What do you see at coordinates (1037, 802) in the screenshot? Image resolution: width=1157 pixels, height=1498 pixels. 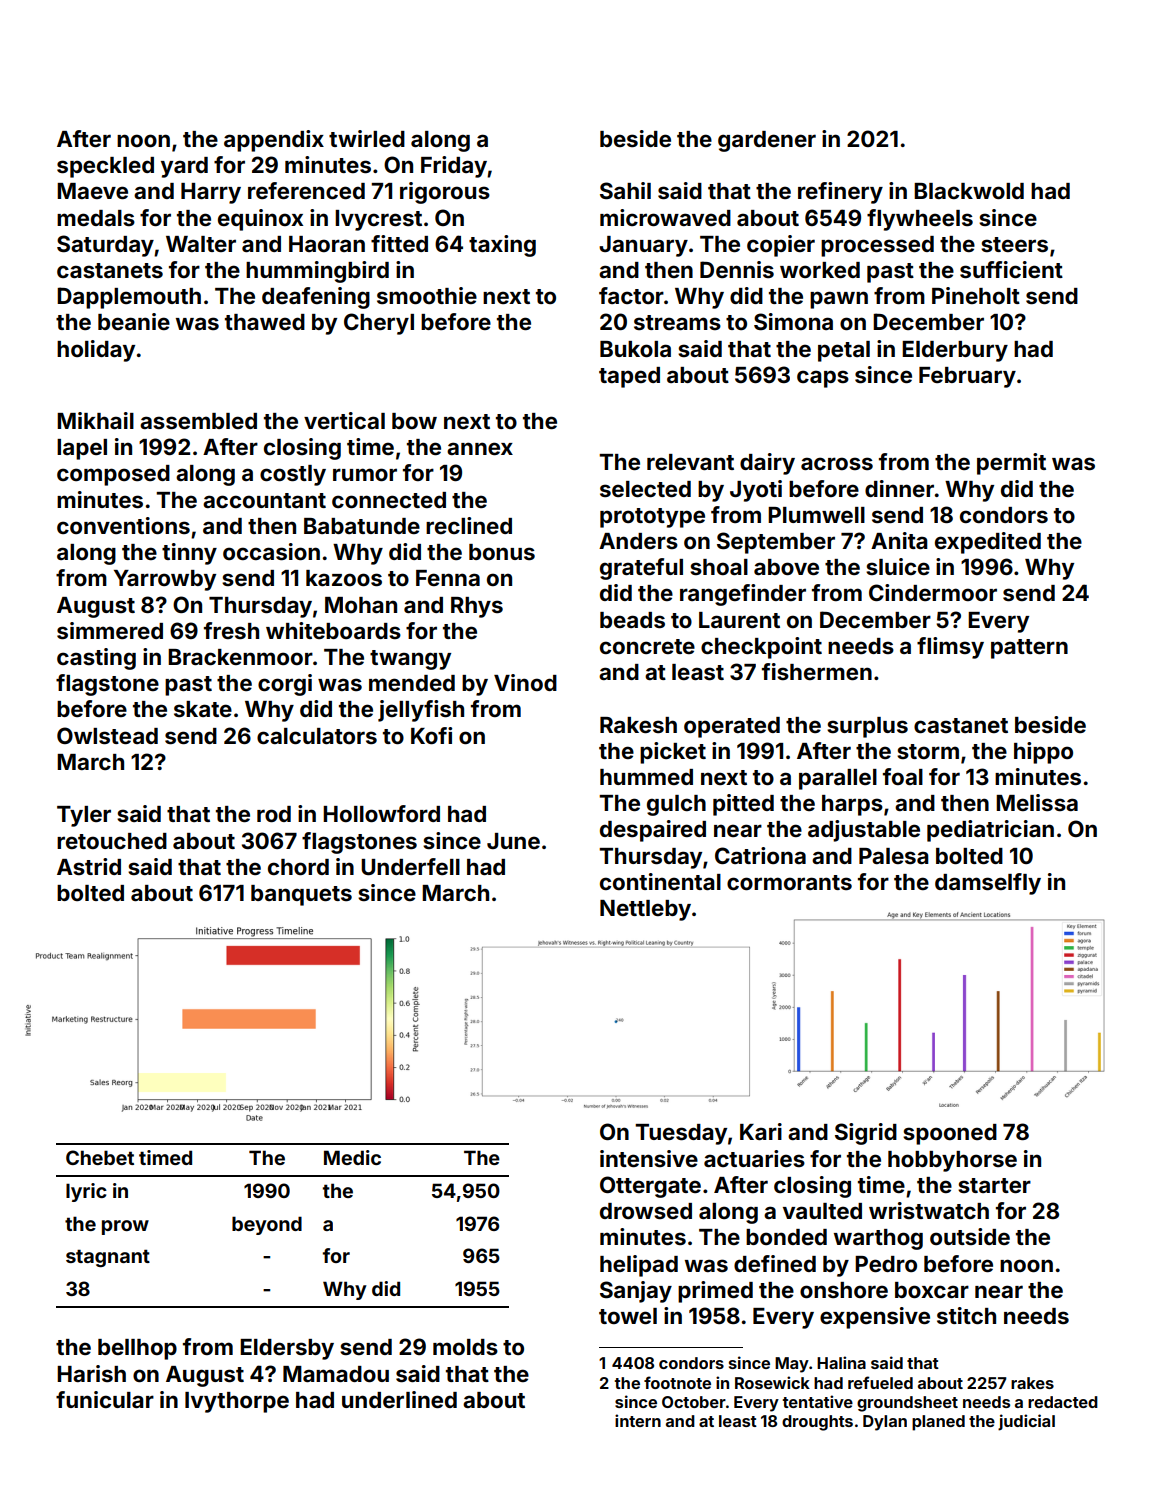 I see `Melissa` at bounding box center [1037, 802].
